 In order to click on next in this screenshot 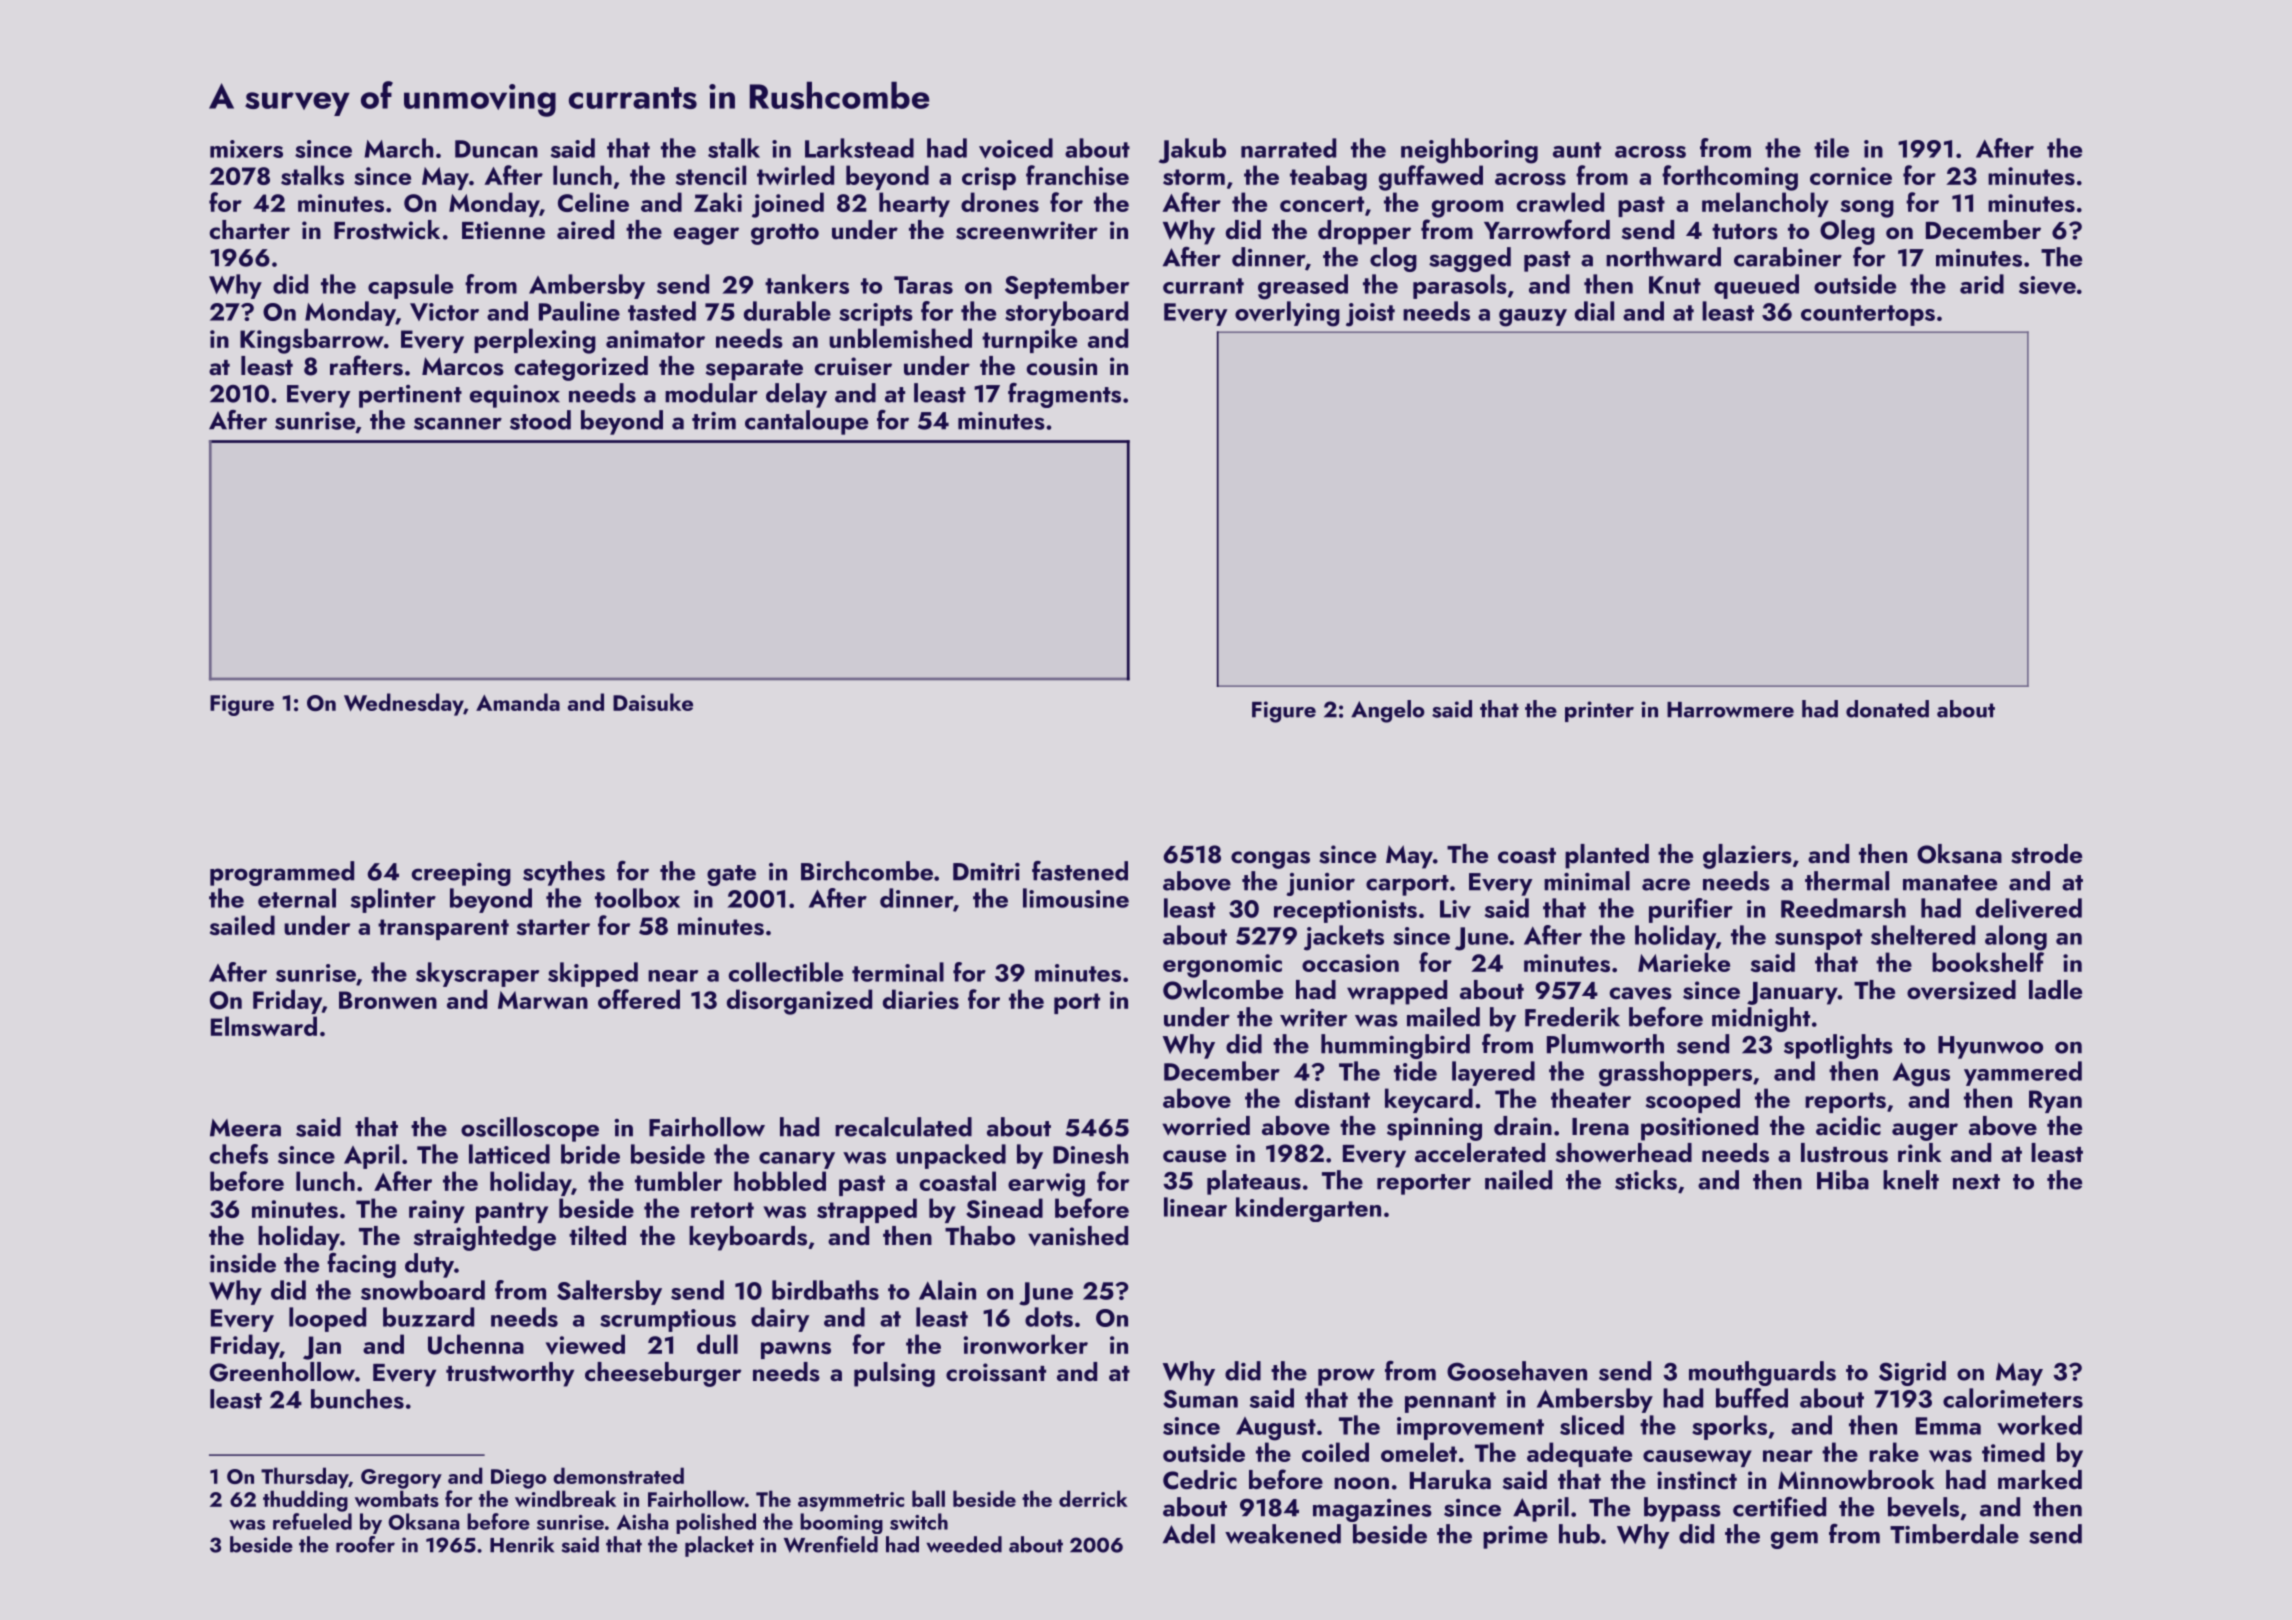, I will do `click(1976, 1182)`.
